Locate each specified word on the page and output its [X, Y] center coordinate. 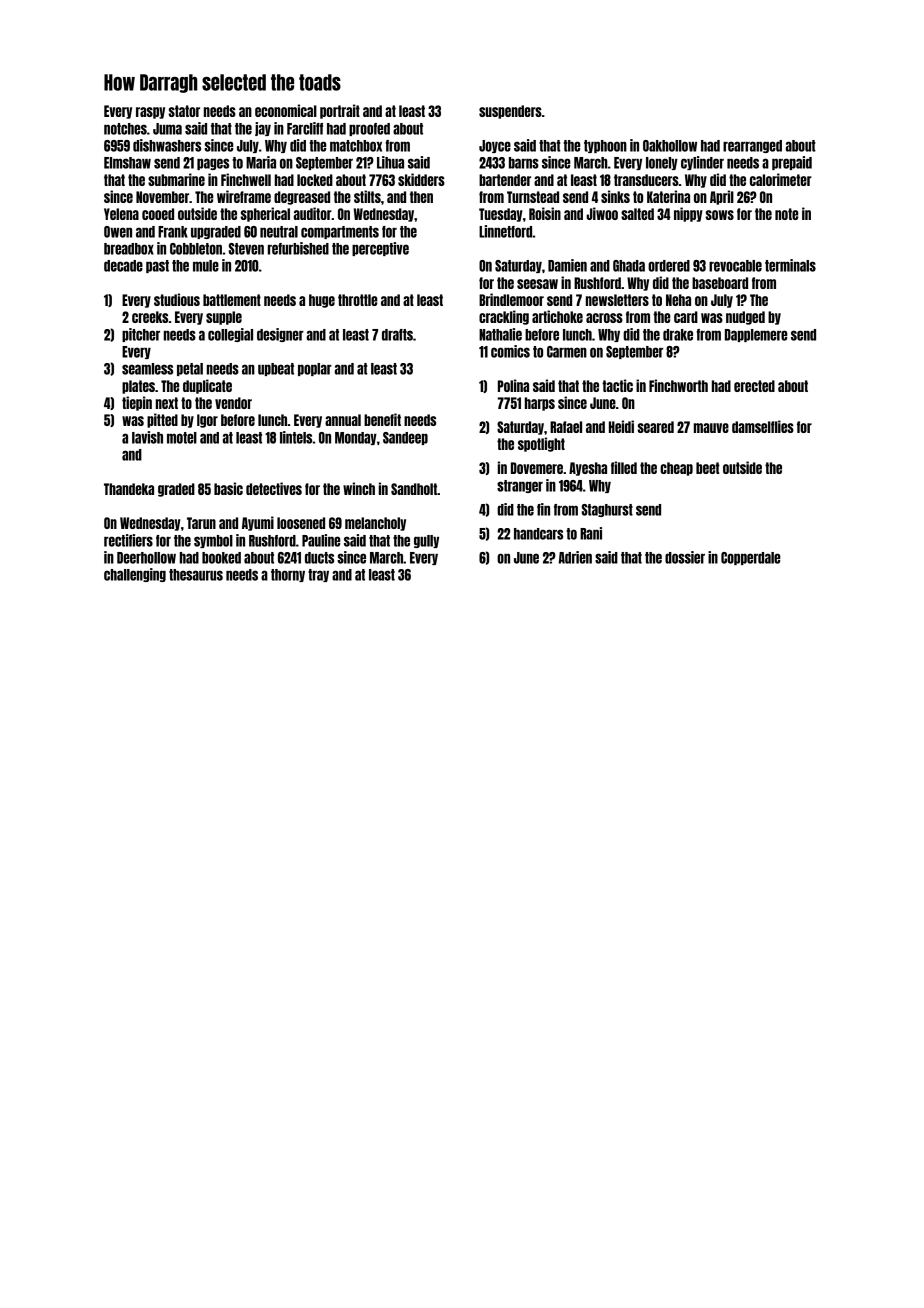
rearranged [752, 146]
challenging [135, 575]
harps [540, 404]
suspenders [510, 112]
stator [184, 111]
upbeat [276, 369]
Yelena [121, 214]
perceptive [380, 249]
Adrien [575, 557]
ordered [669, 266]
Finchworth [678, 385]
